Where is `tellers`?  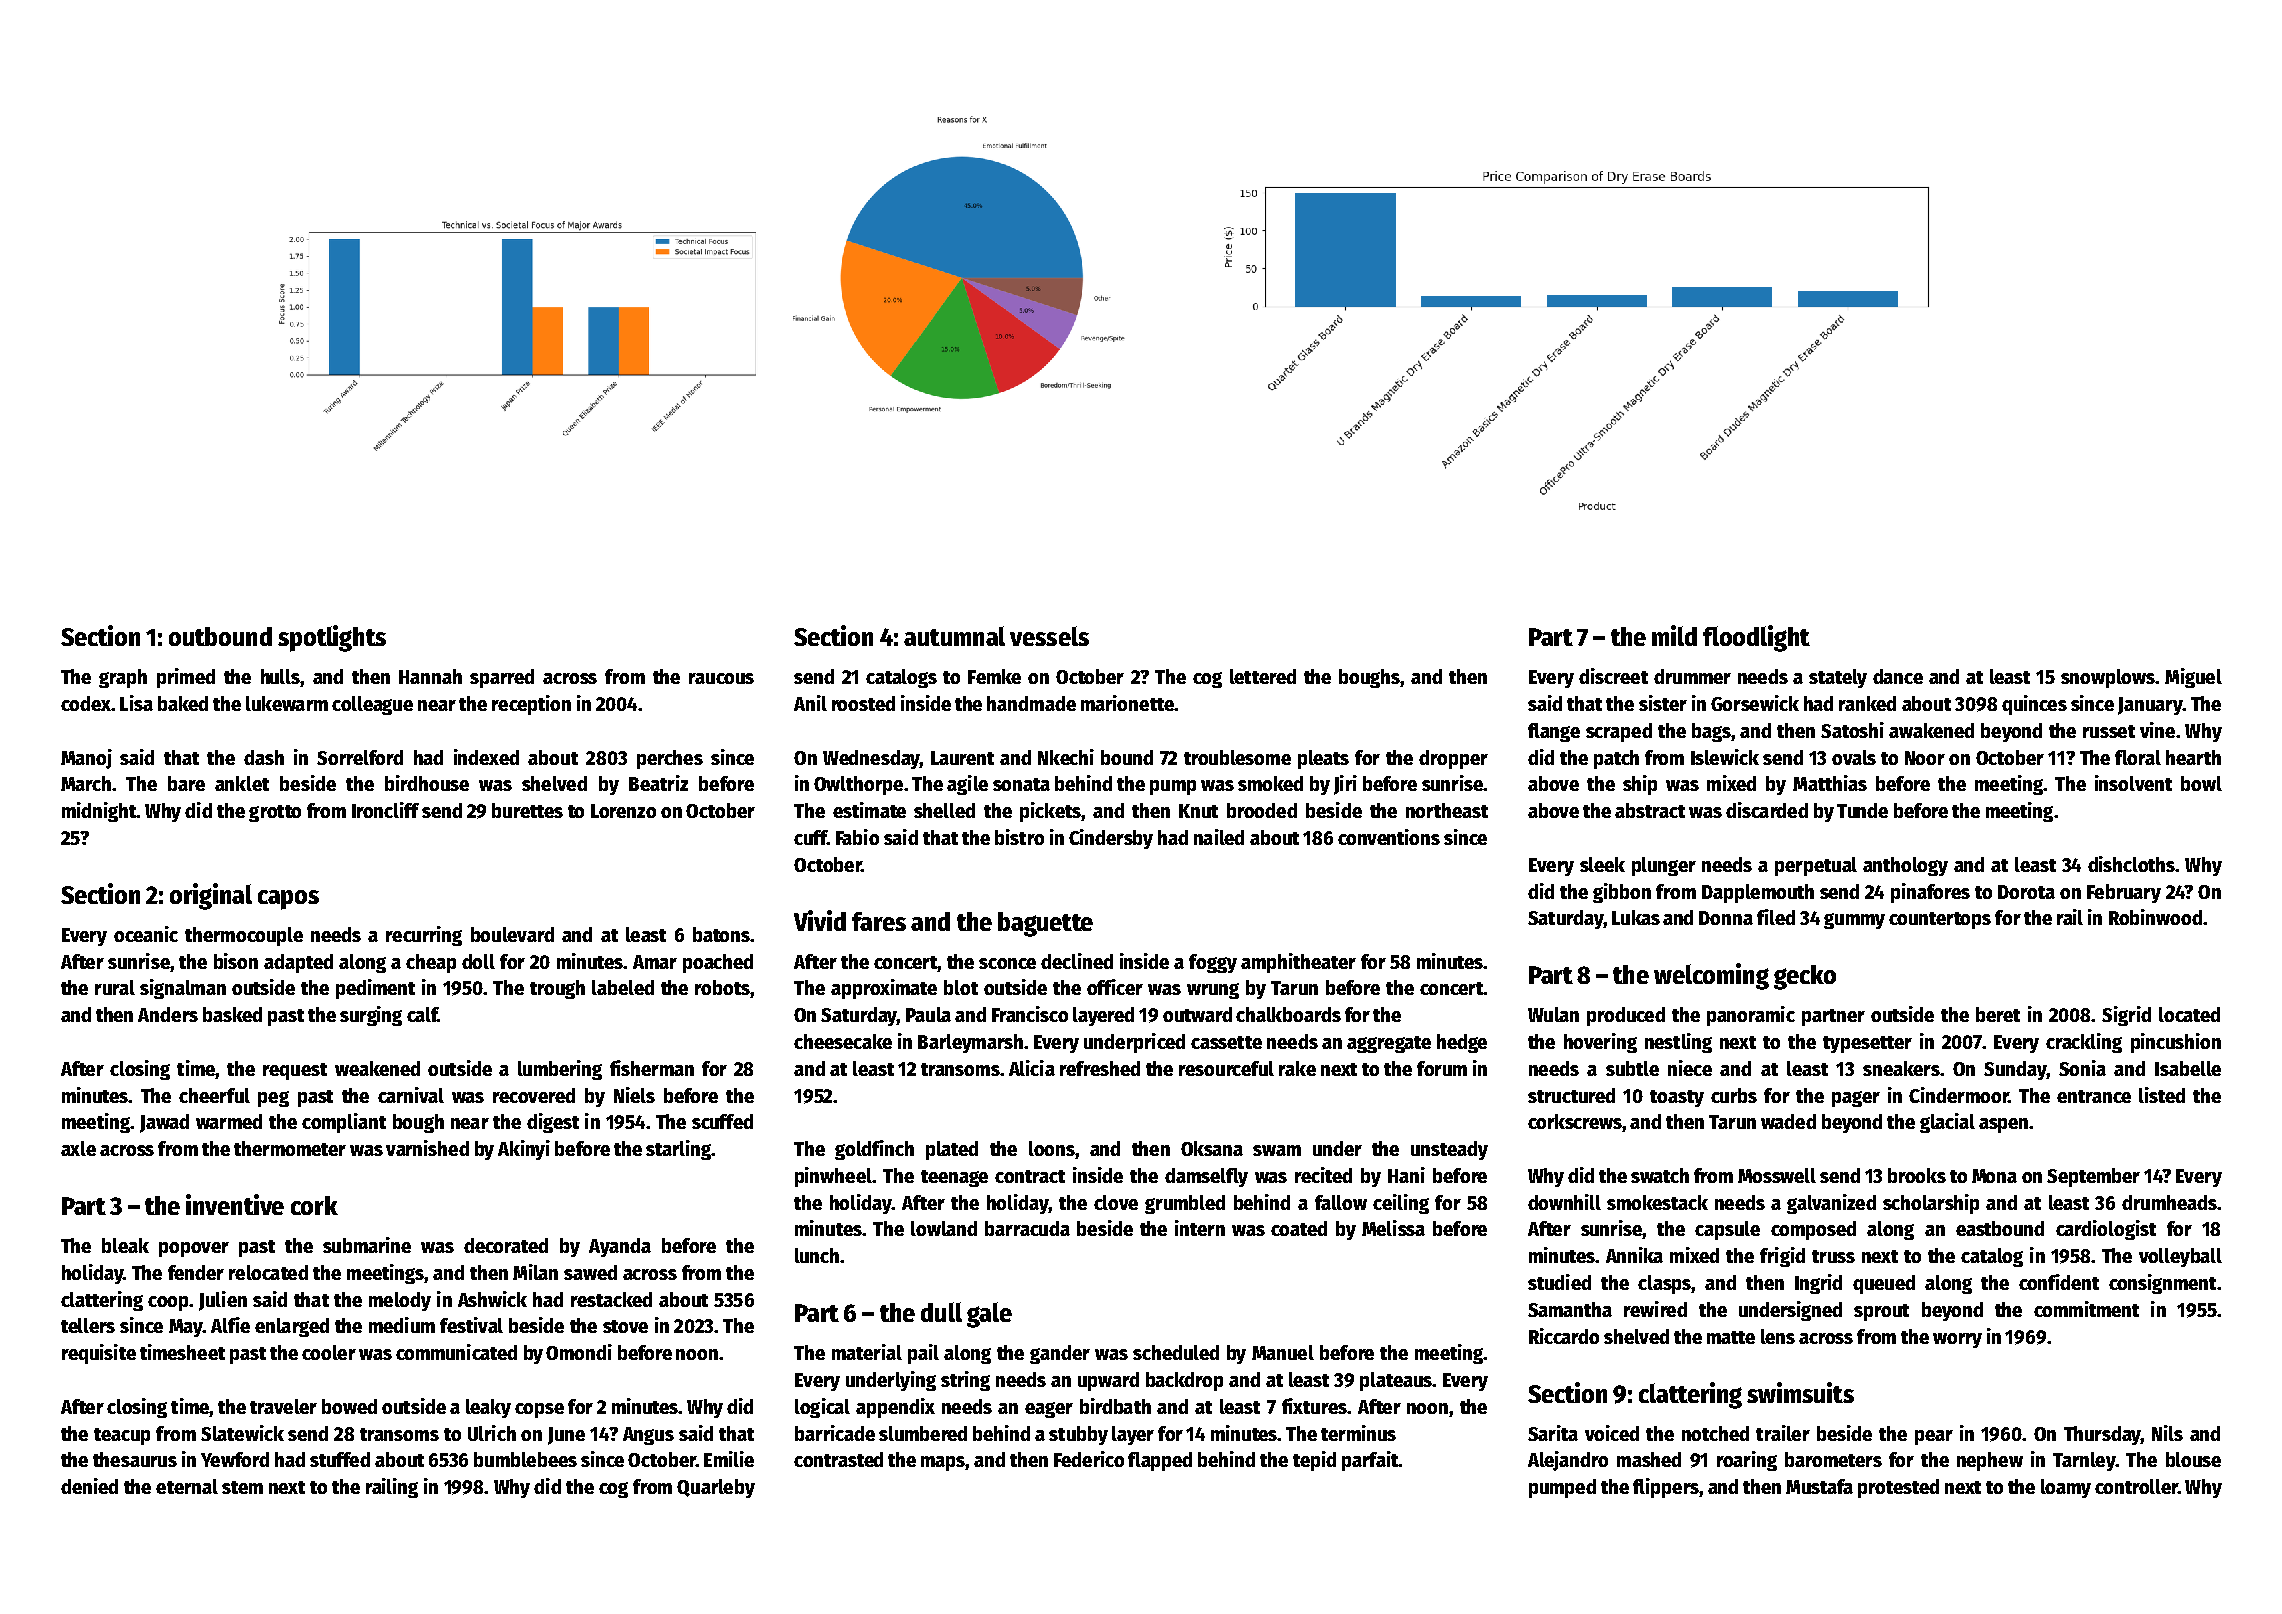 tellers is located at coordinates (88, 1325).
